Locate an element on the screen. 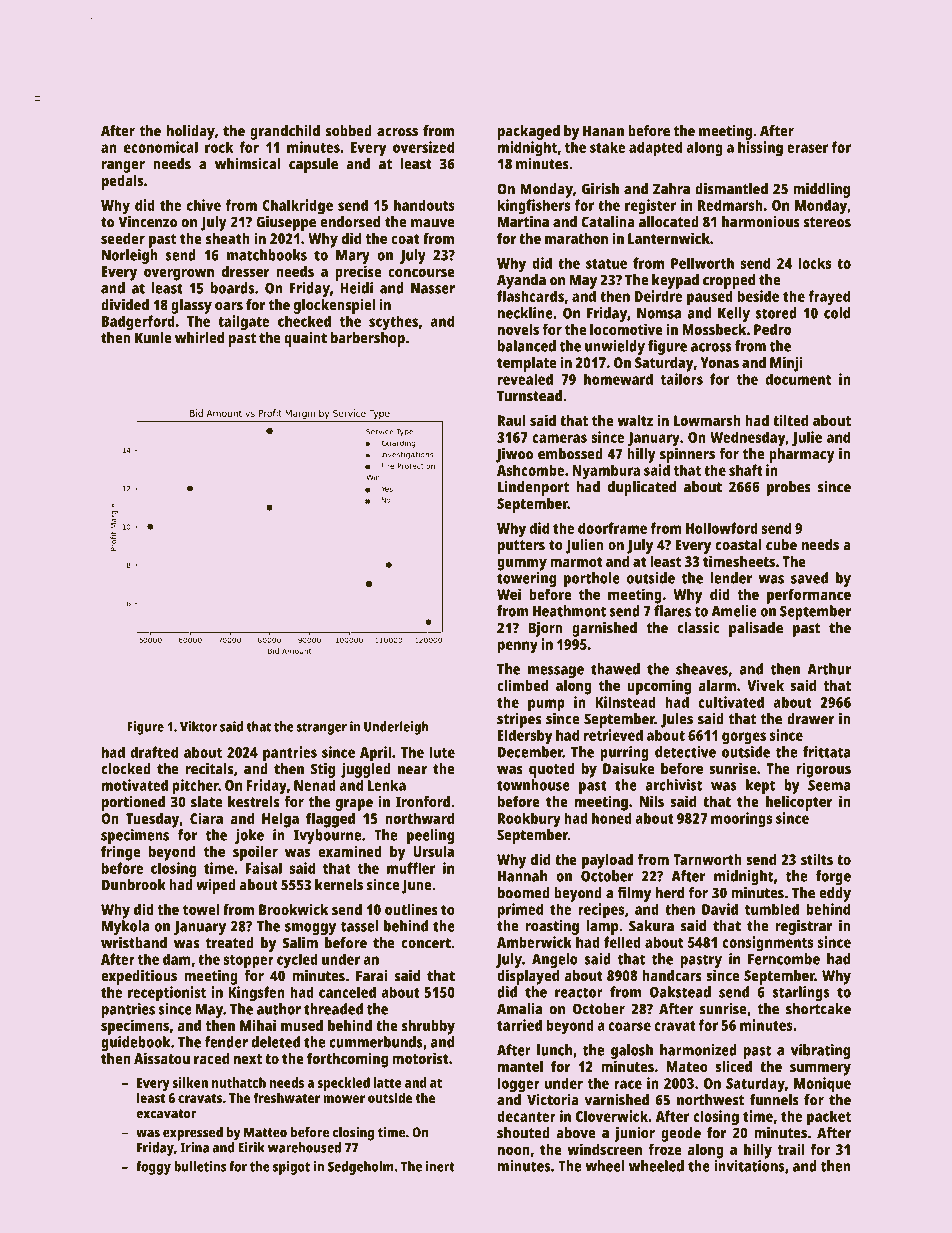 This screenshot has width=952, height=1233. starlings is located at coordinates (801, 993).
